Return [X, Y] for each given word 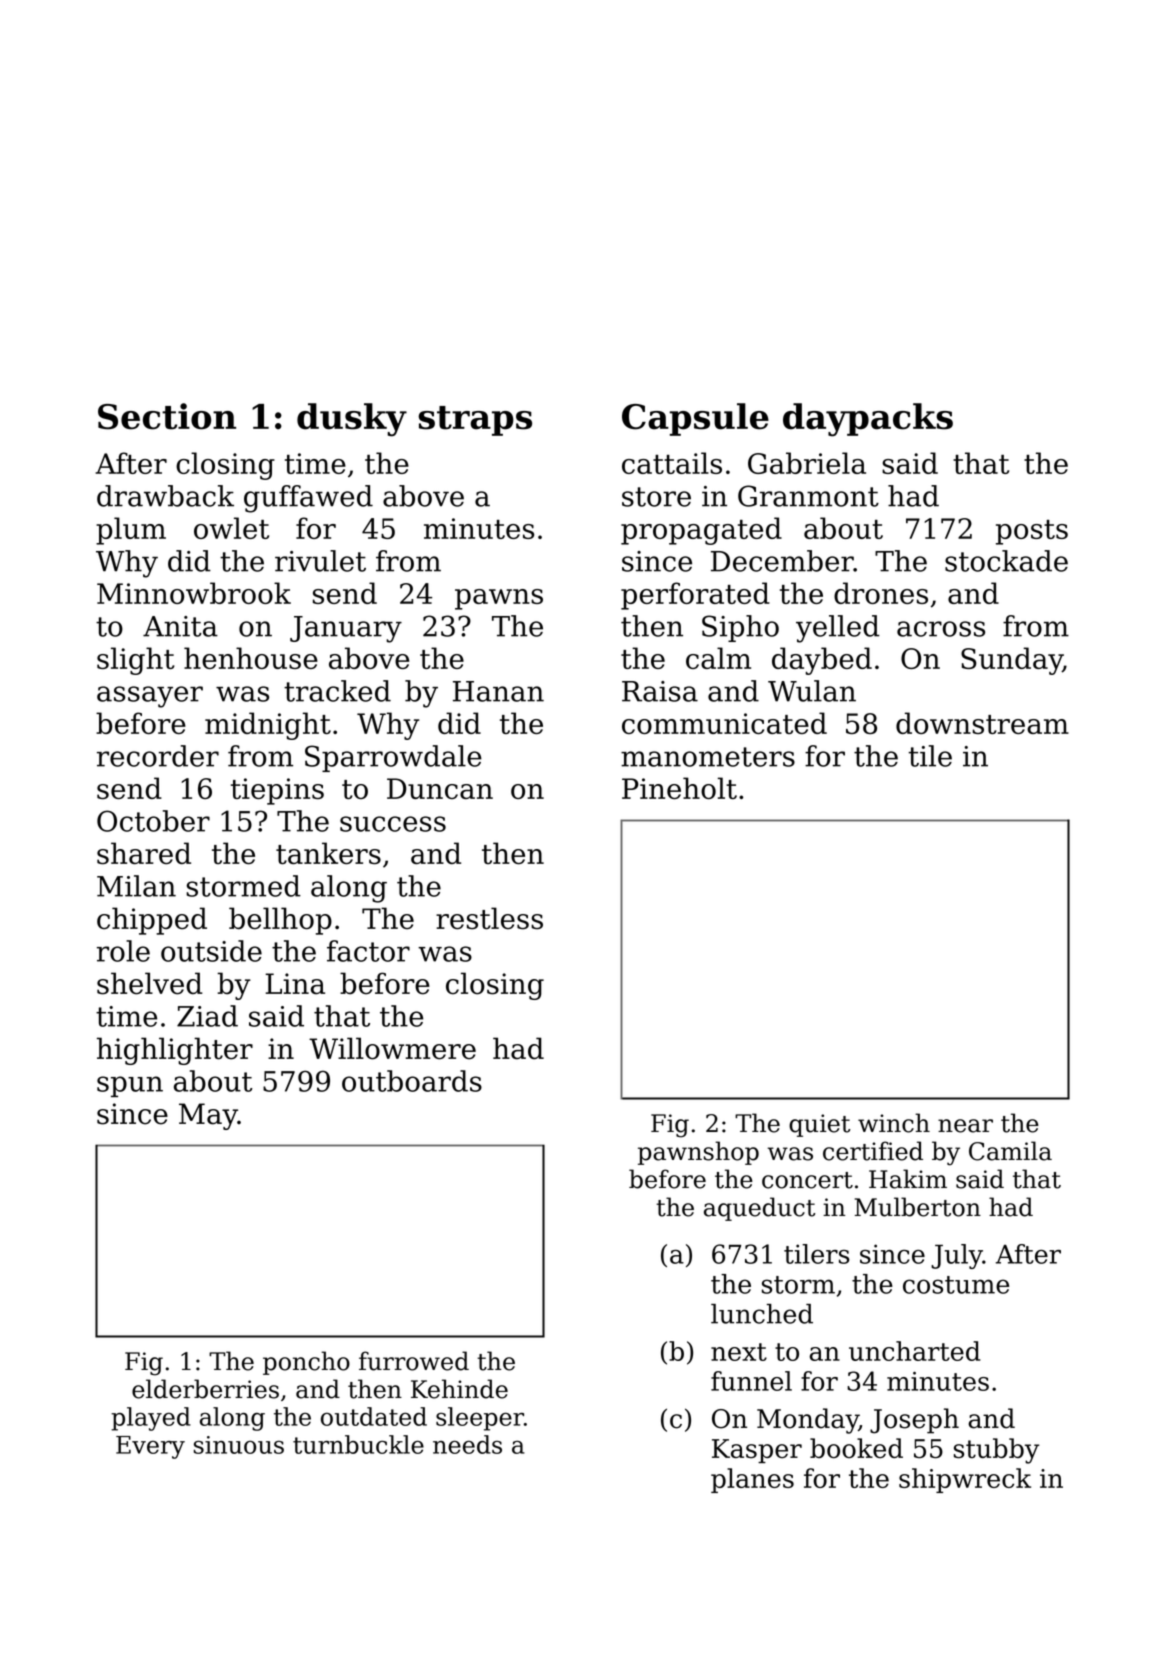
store [656, 497]
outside [211, 951]
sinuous [239, 1445]
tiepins [277, 791]
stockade [1006, 561]
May [208, 1116]
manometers [708, 757]
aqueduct [759, 1209]
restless [489, 918]
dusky [352, 420]
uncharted [915, 1351]
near [965, 1126]
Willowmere [392, 1048]
